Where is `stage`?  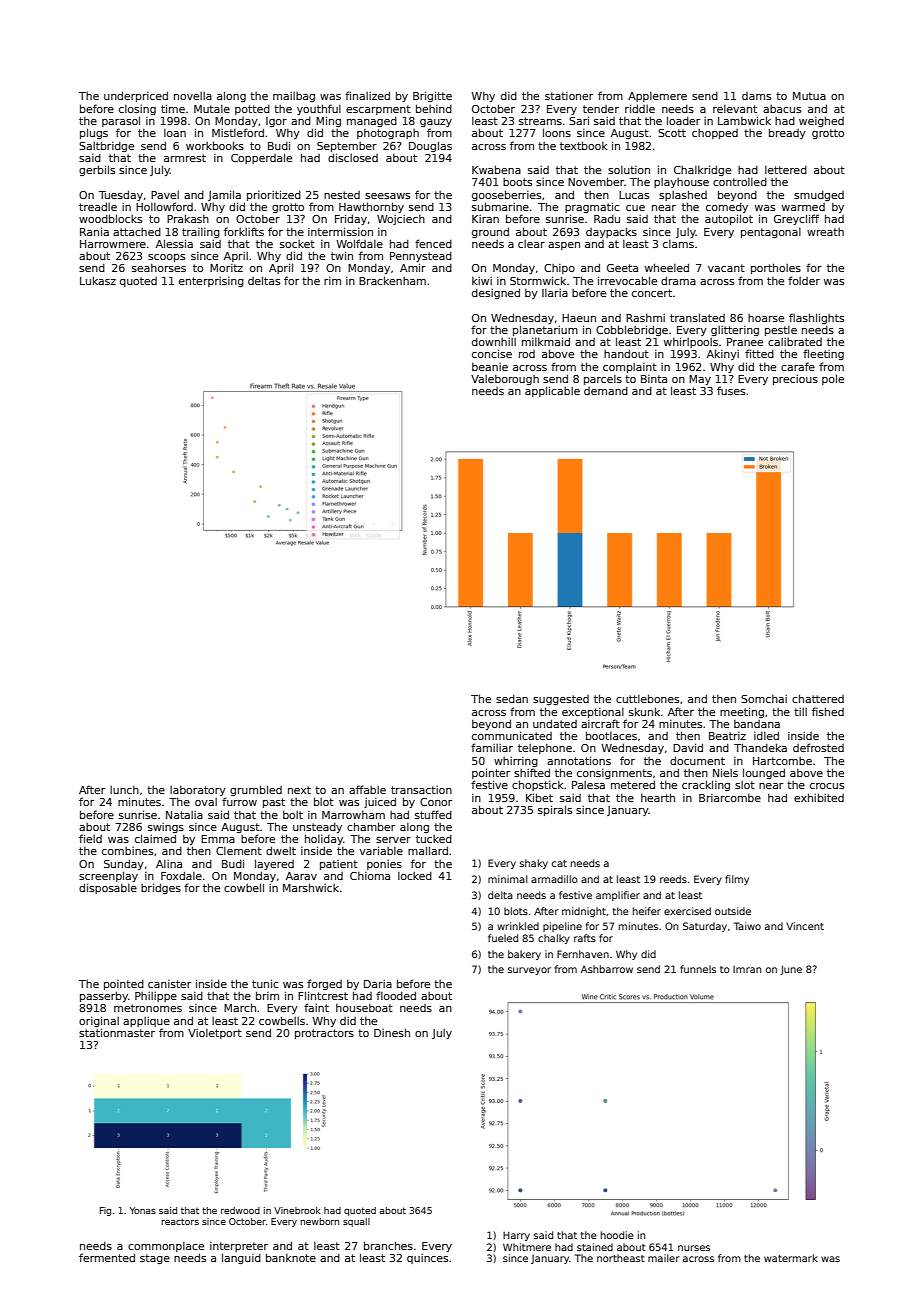
stage is located at coordinates (155, 1259).
